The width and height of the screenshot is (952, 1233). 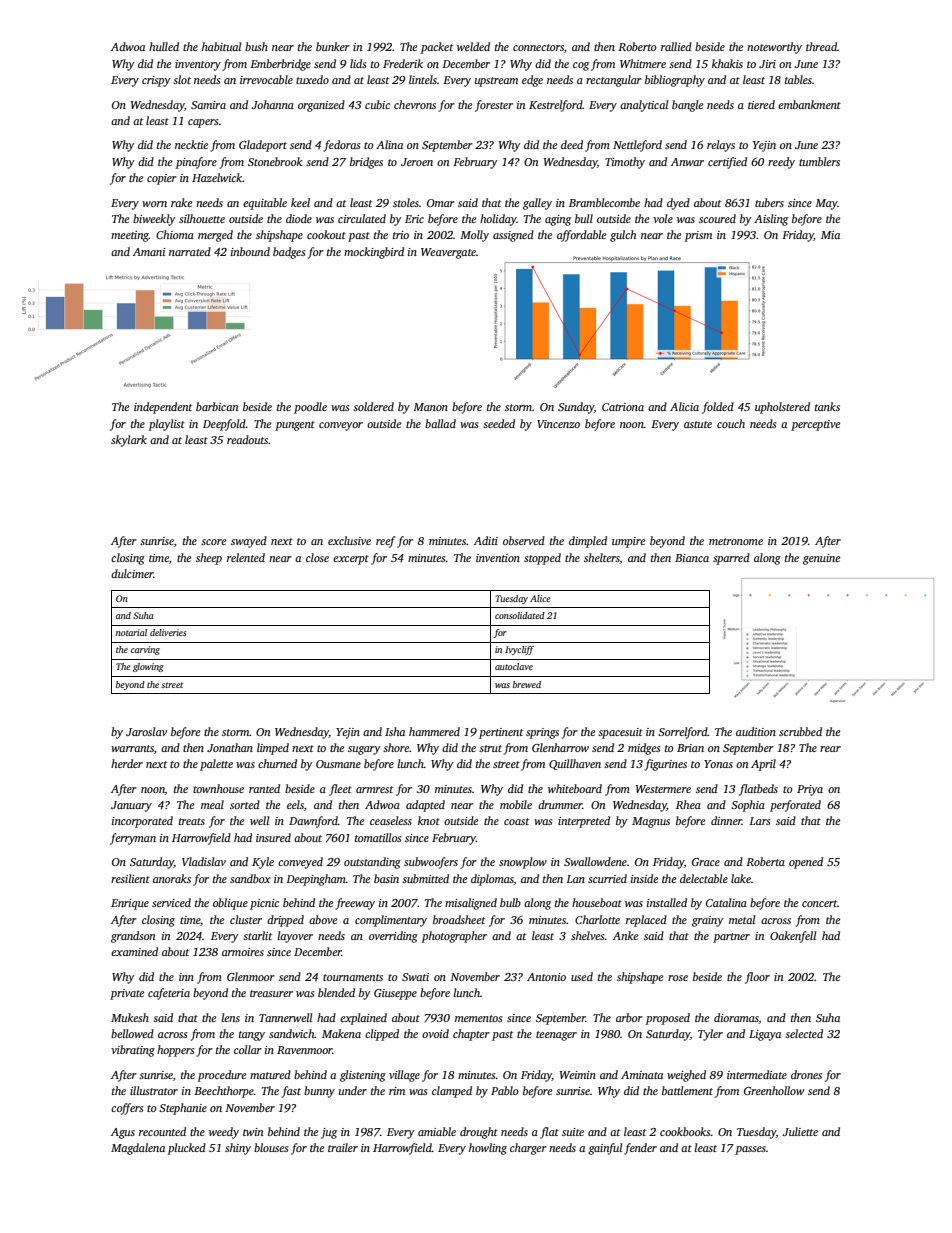 I want to click on inbound, so click(x=250, y=251).
